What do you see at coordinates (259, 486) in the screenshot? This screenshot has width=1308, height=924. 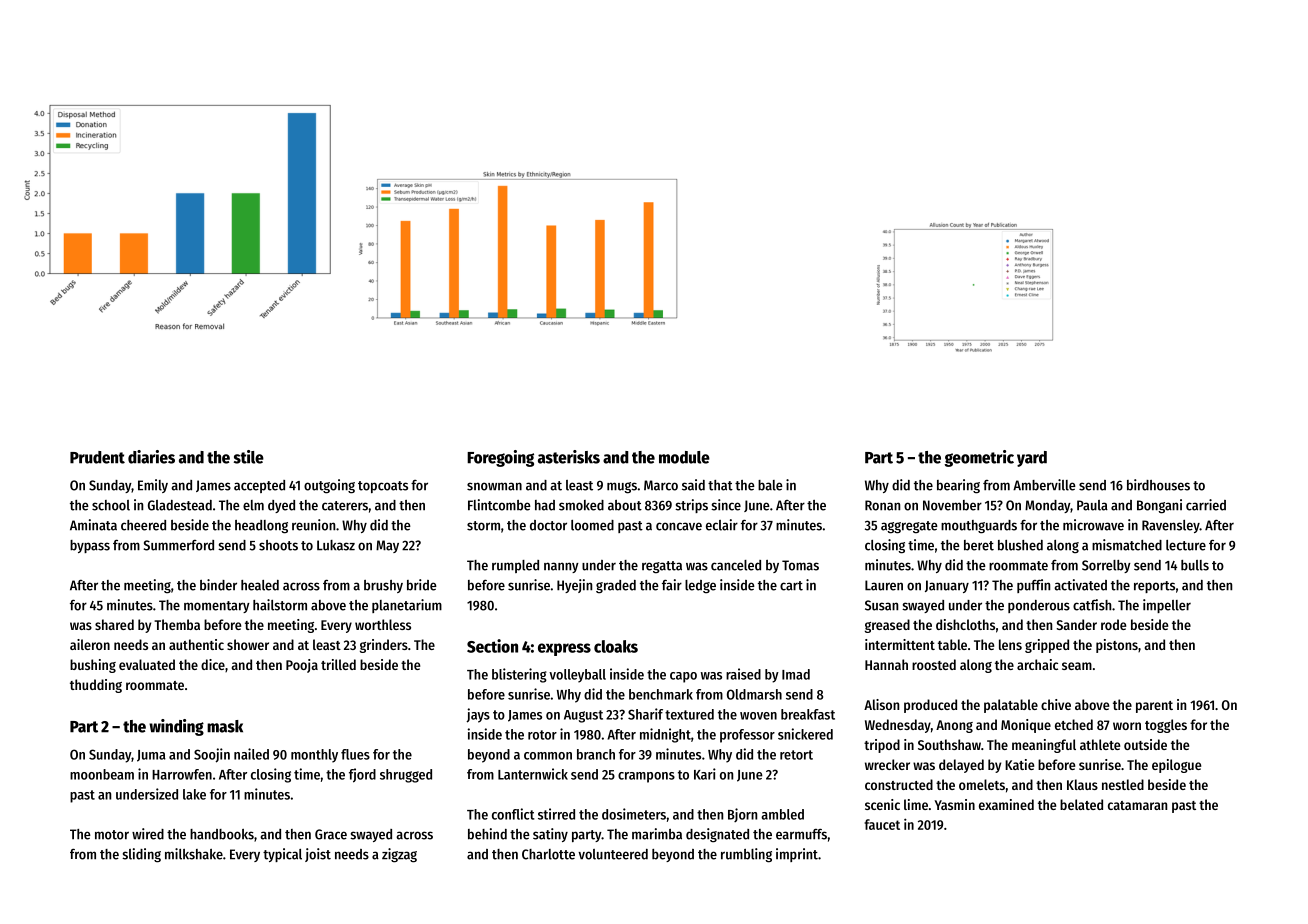 I see `accepted` at bounding box center [259, 486].
